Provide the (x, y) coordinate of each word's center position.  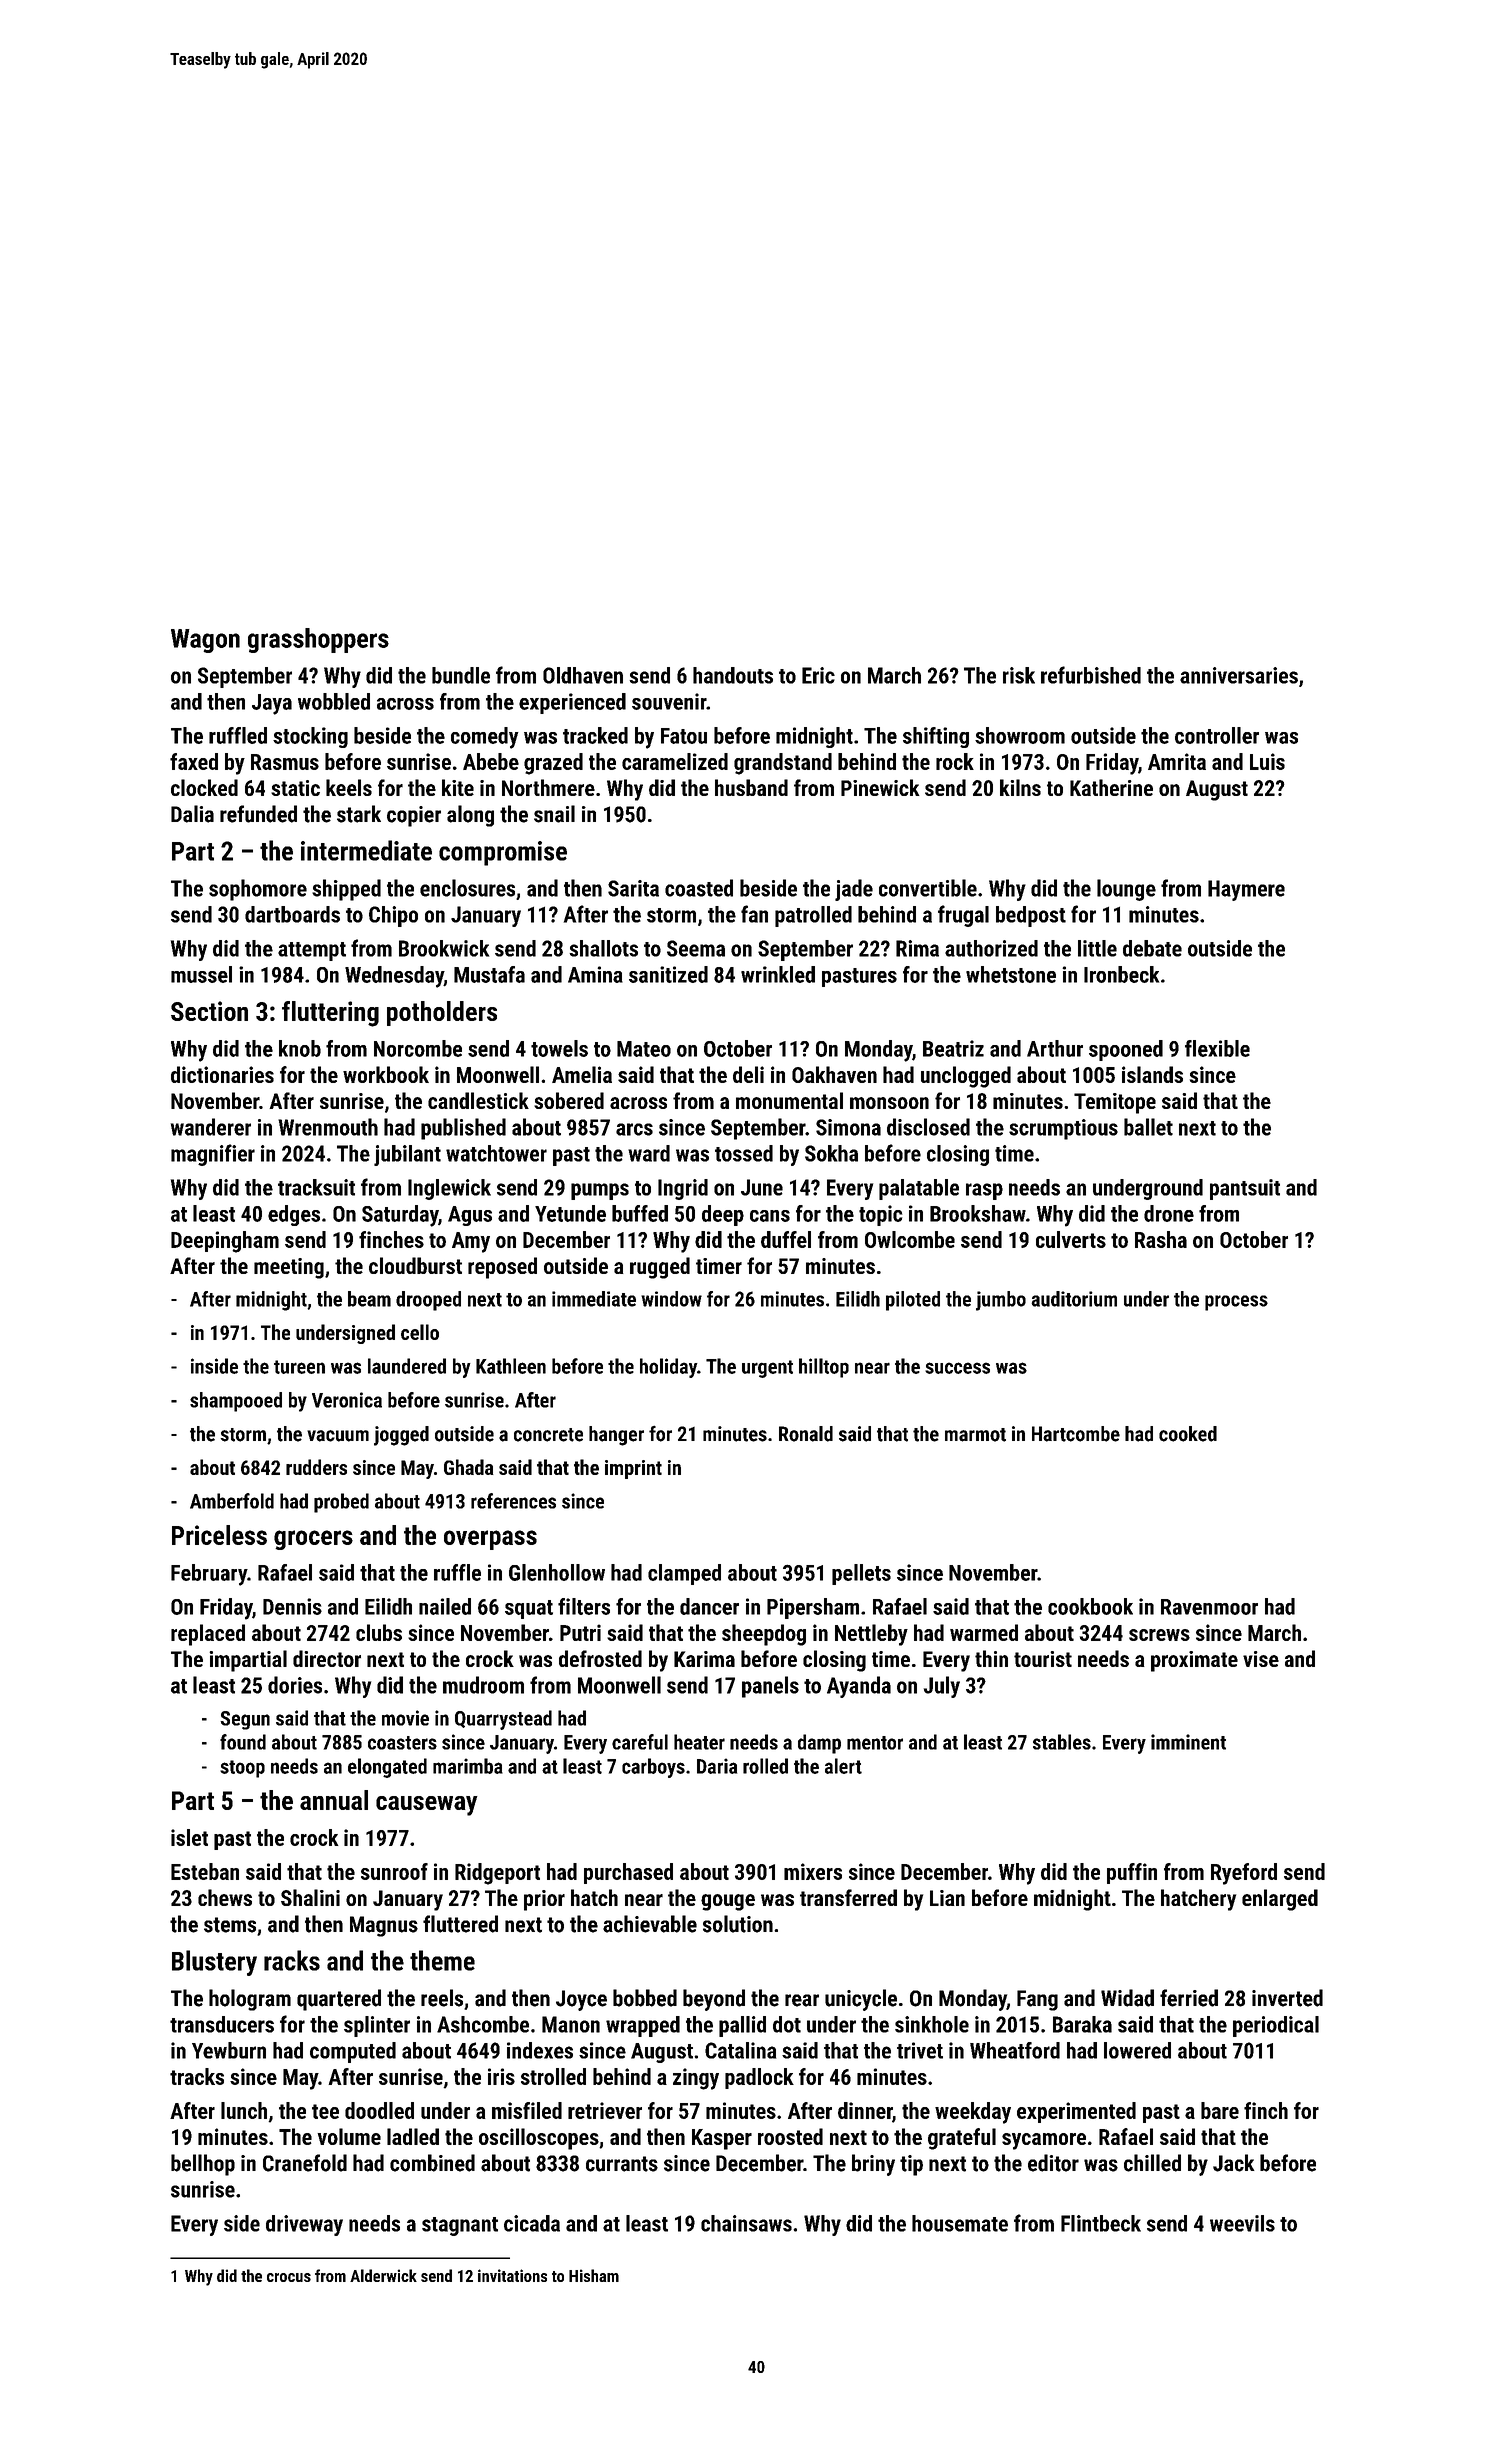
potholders (442, 1013)
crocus (289, 2277)
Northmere (548, 787)
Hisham (594, 2275)
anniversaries (1239, 675)
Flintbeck (1101, 2223)
